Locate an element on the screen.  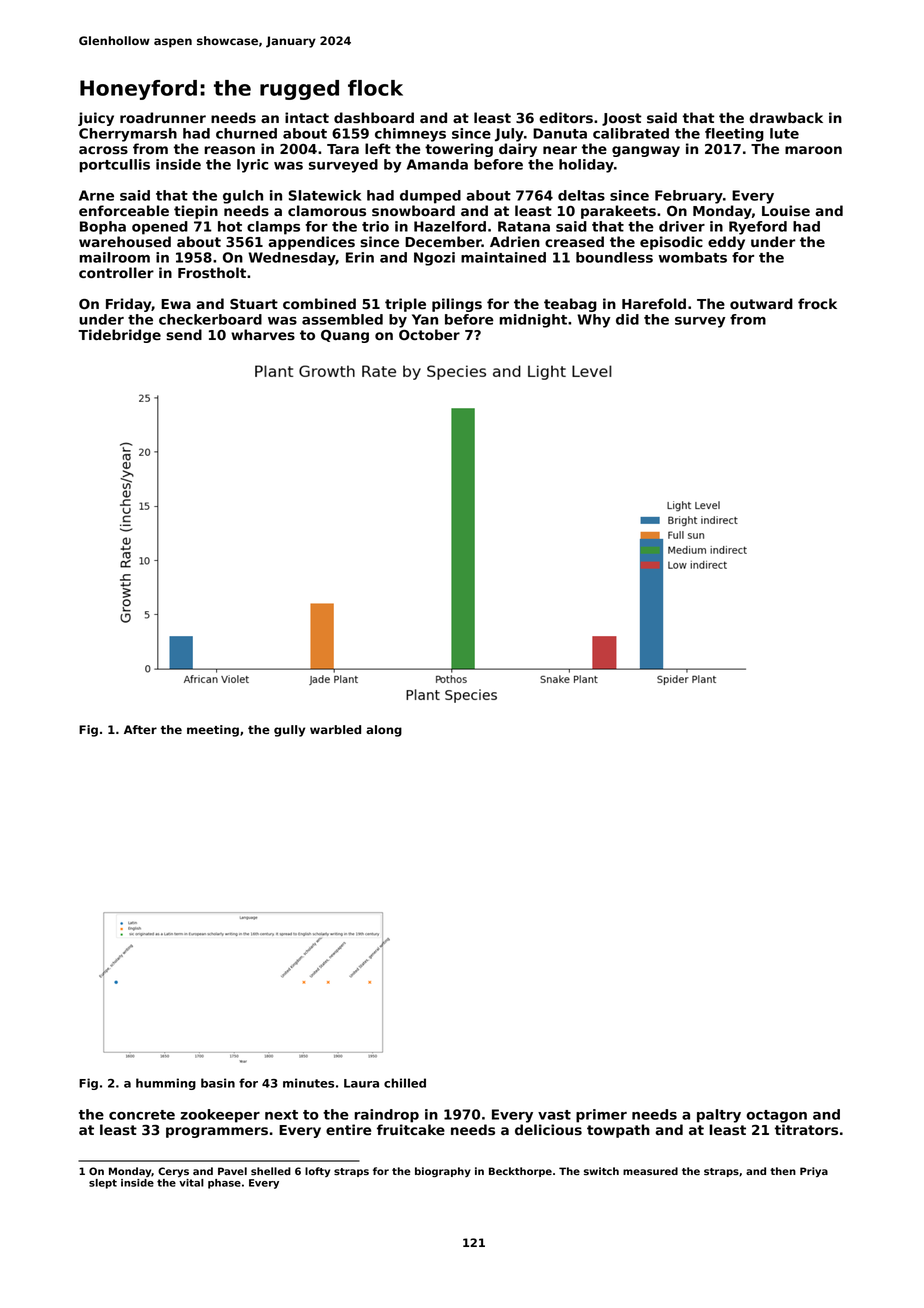
shelled is located at coordinates (271, 1171).
